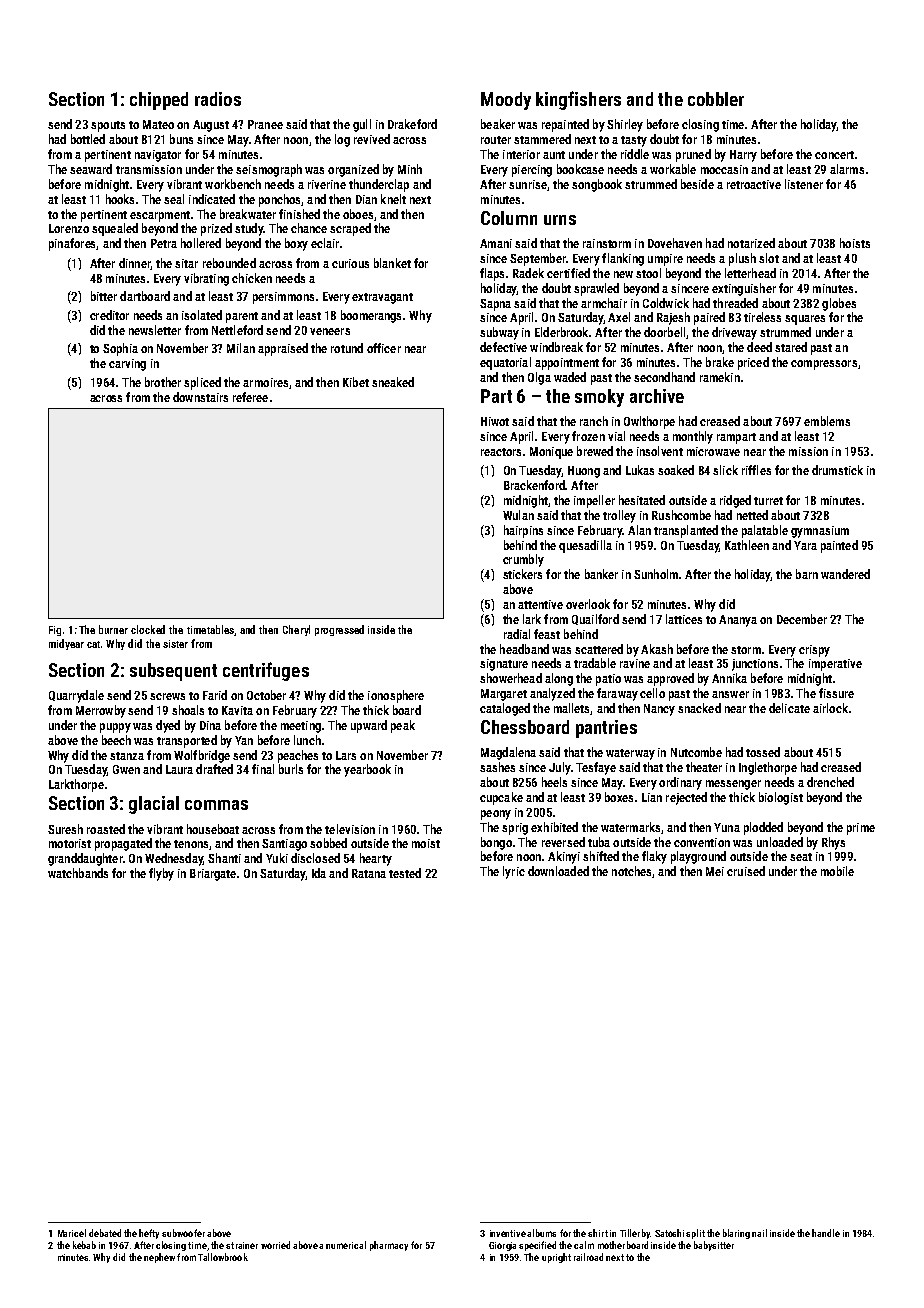 Image resolution: width=924 pixels, height=1308 pixels. Describe the element at coordinates (556, 1258) in the screenshot. I see `upright` at that location.
